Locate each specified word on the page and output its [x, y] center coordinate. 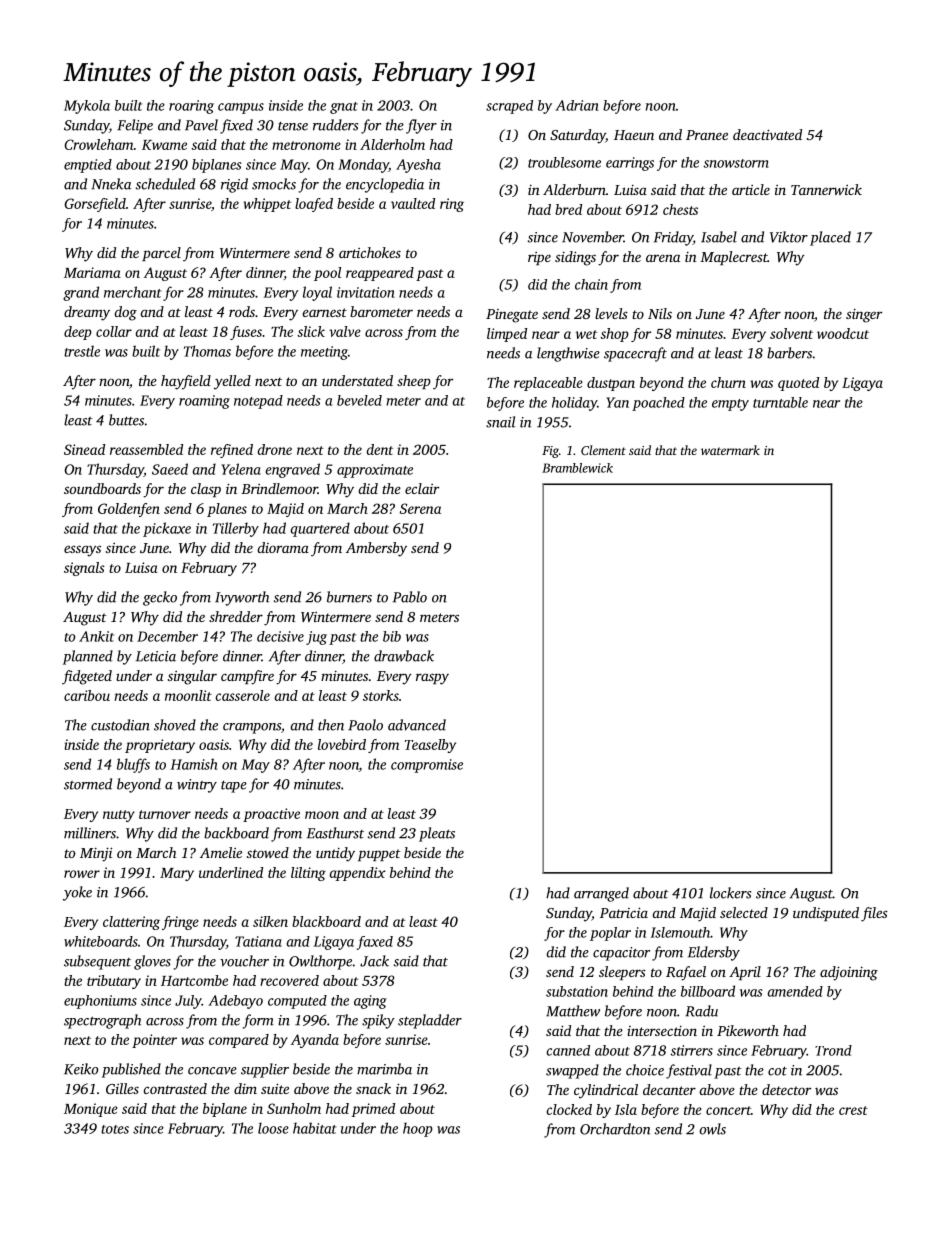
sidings [575, 258]
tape [234, 786]
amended [795, 991]
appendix [357, 874]
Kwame [164, 145]
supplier [265, 1070]
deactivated [767, 134]
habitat [314, 1128]
